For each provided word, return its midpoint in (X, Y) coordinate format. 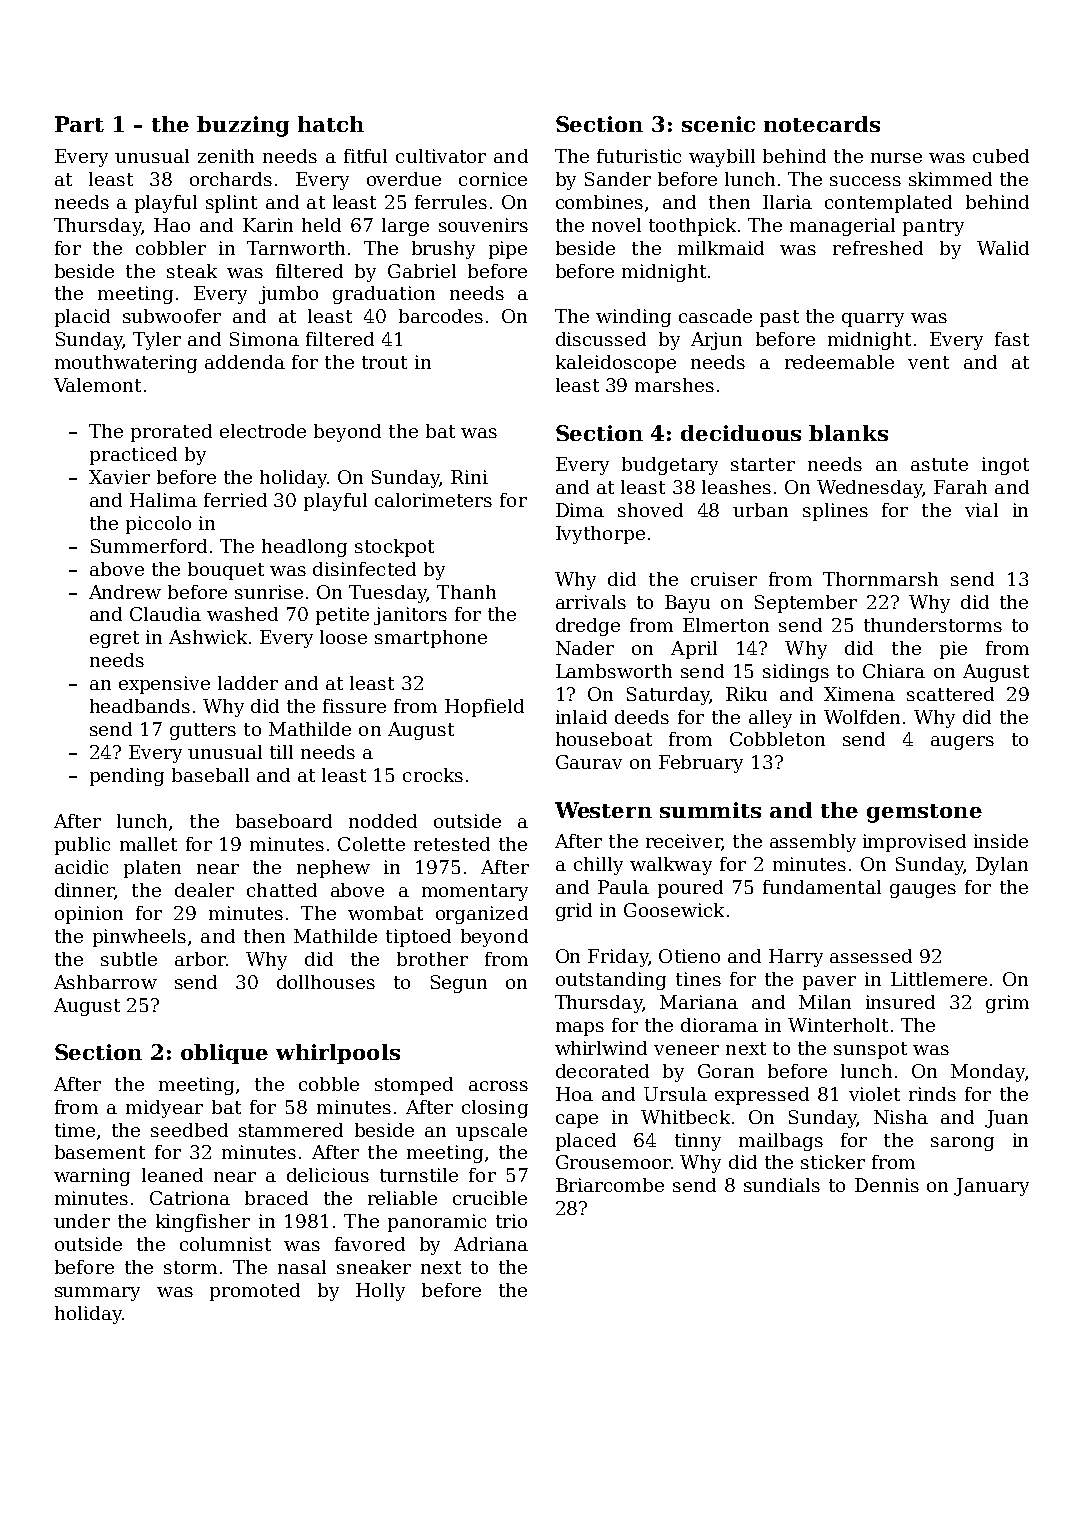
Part (79, 124)
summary (97, 1294)
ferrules (451, 202)
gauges (923, 891)
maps (580, 1029)
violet (874, 1094)
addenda (245, 362)
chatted (282, 890)
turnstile (419, 1175)
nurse (896, 158)
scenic (718, 124)
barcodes (441, 316)
